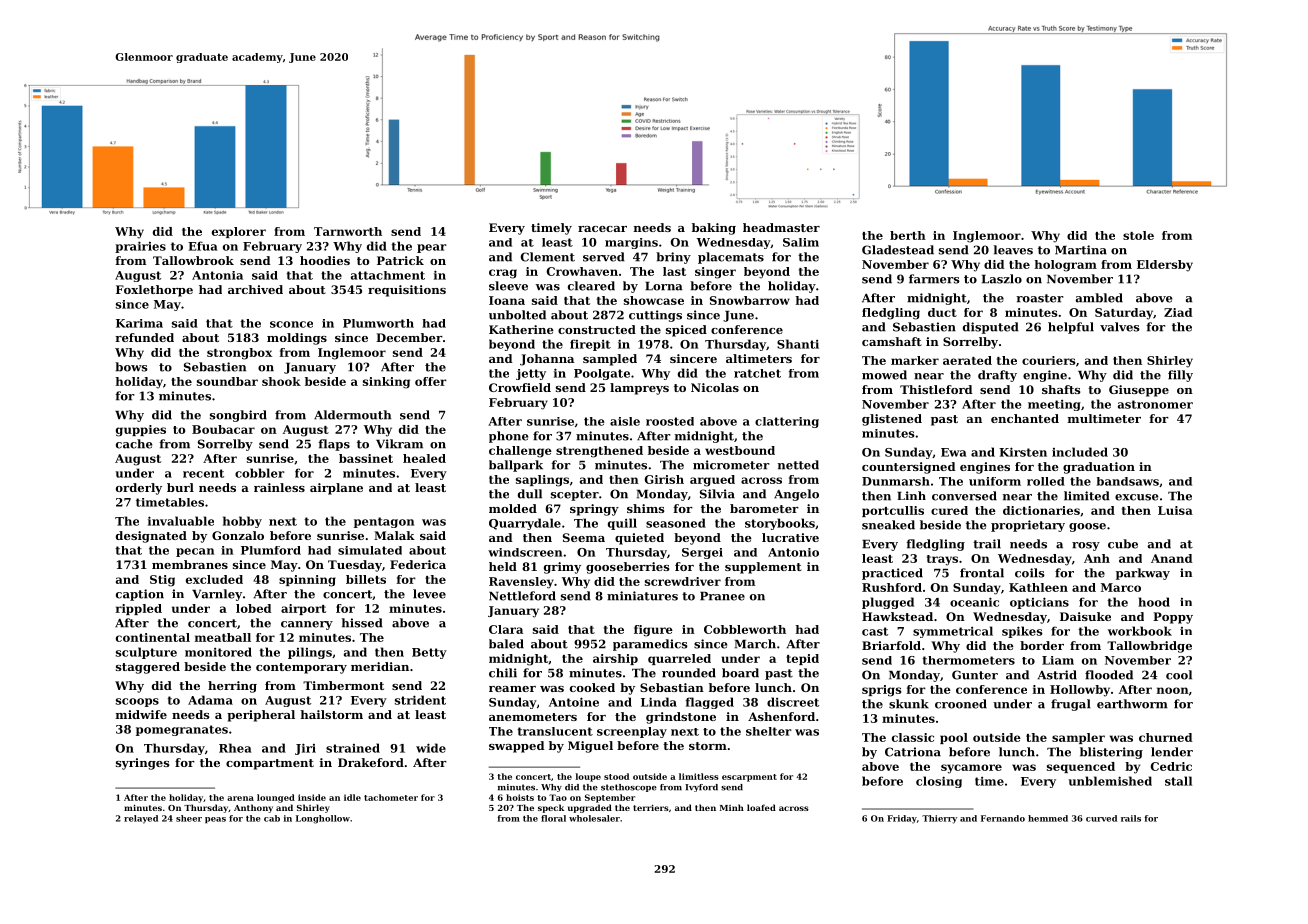 The width and height of the image is (1308, 924). Describe the element at coordinates (1099, 298) in the image. I see `ambled` at that location.
